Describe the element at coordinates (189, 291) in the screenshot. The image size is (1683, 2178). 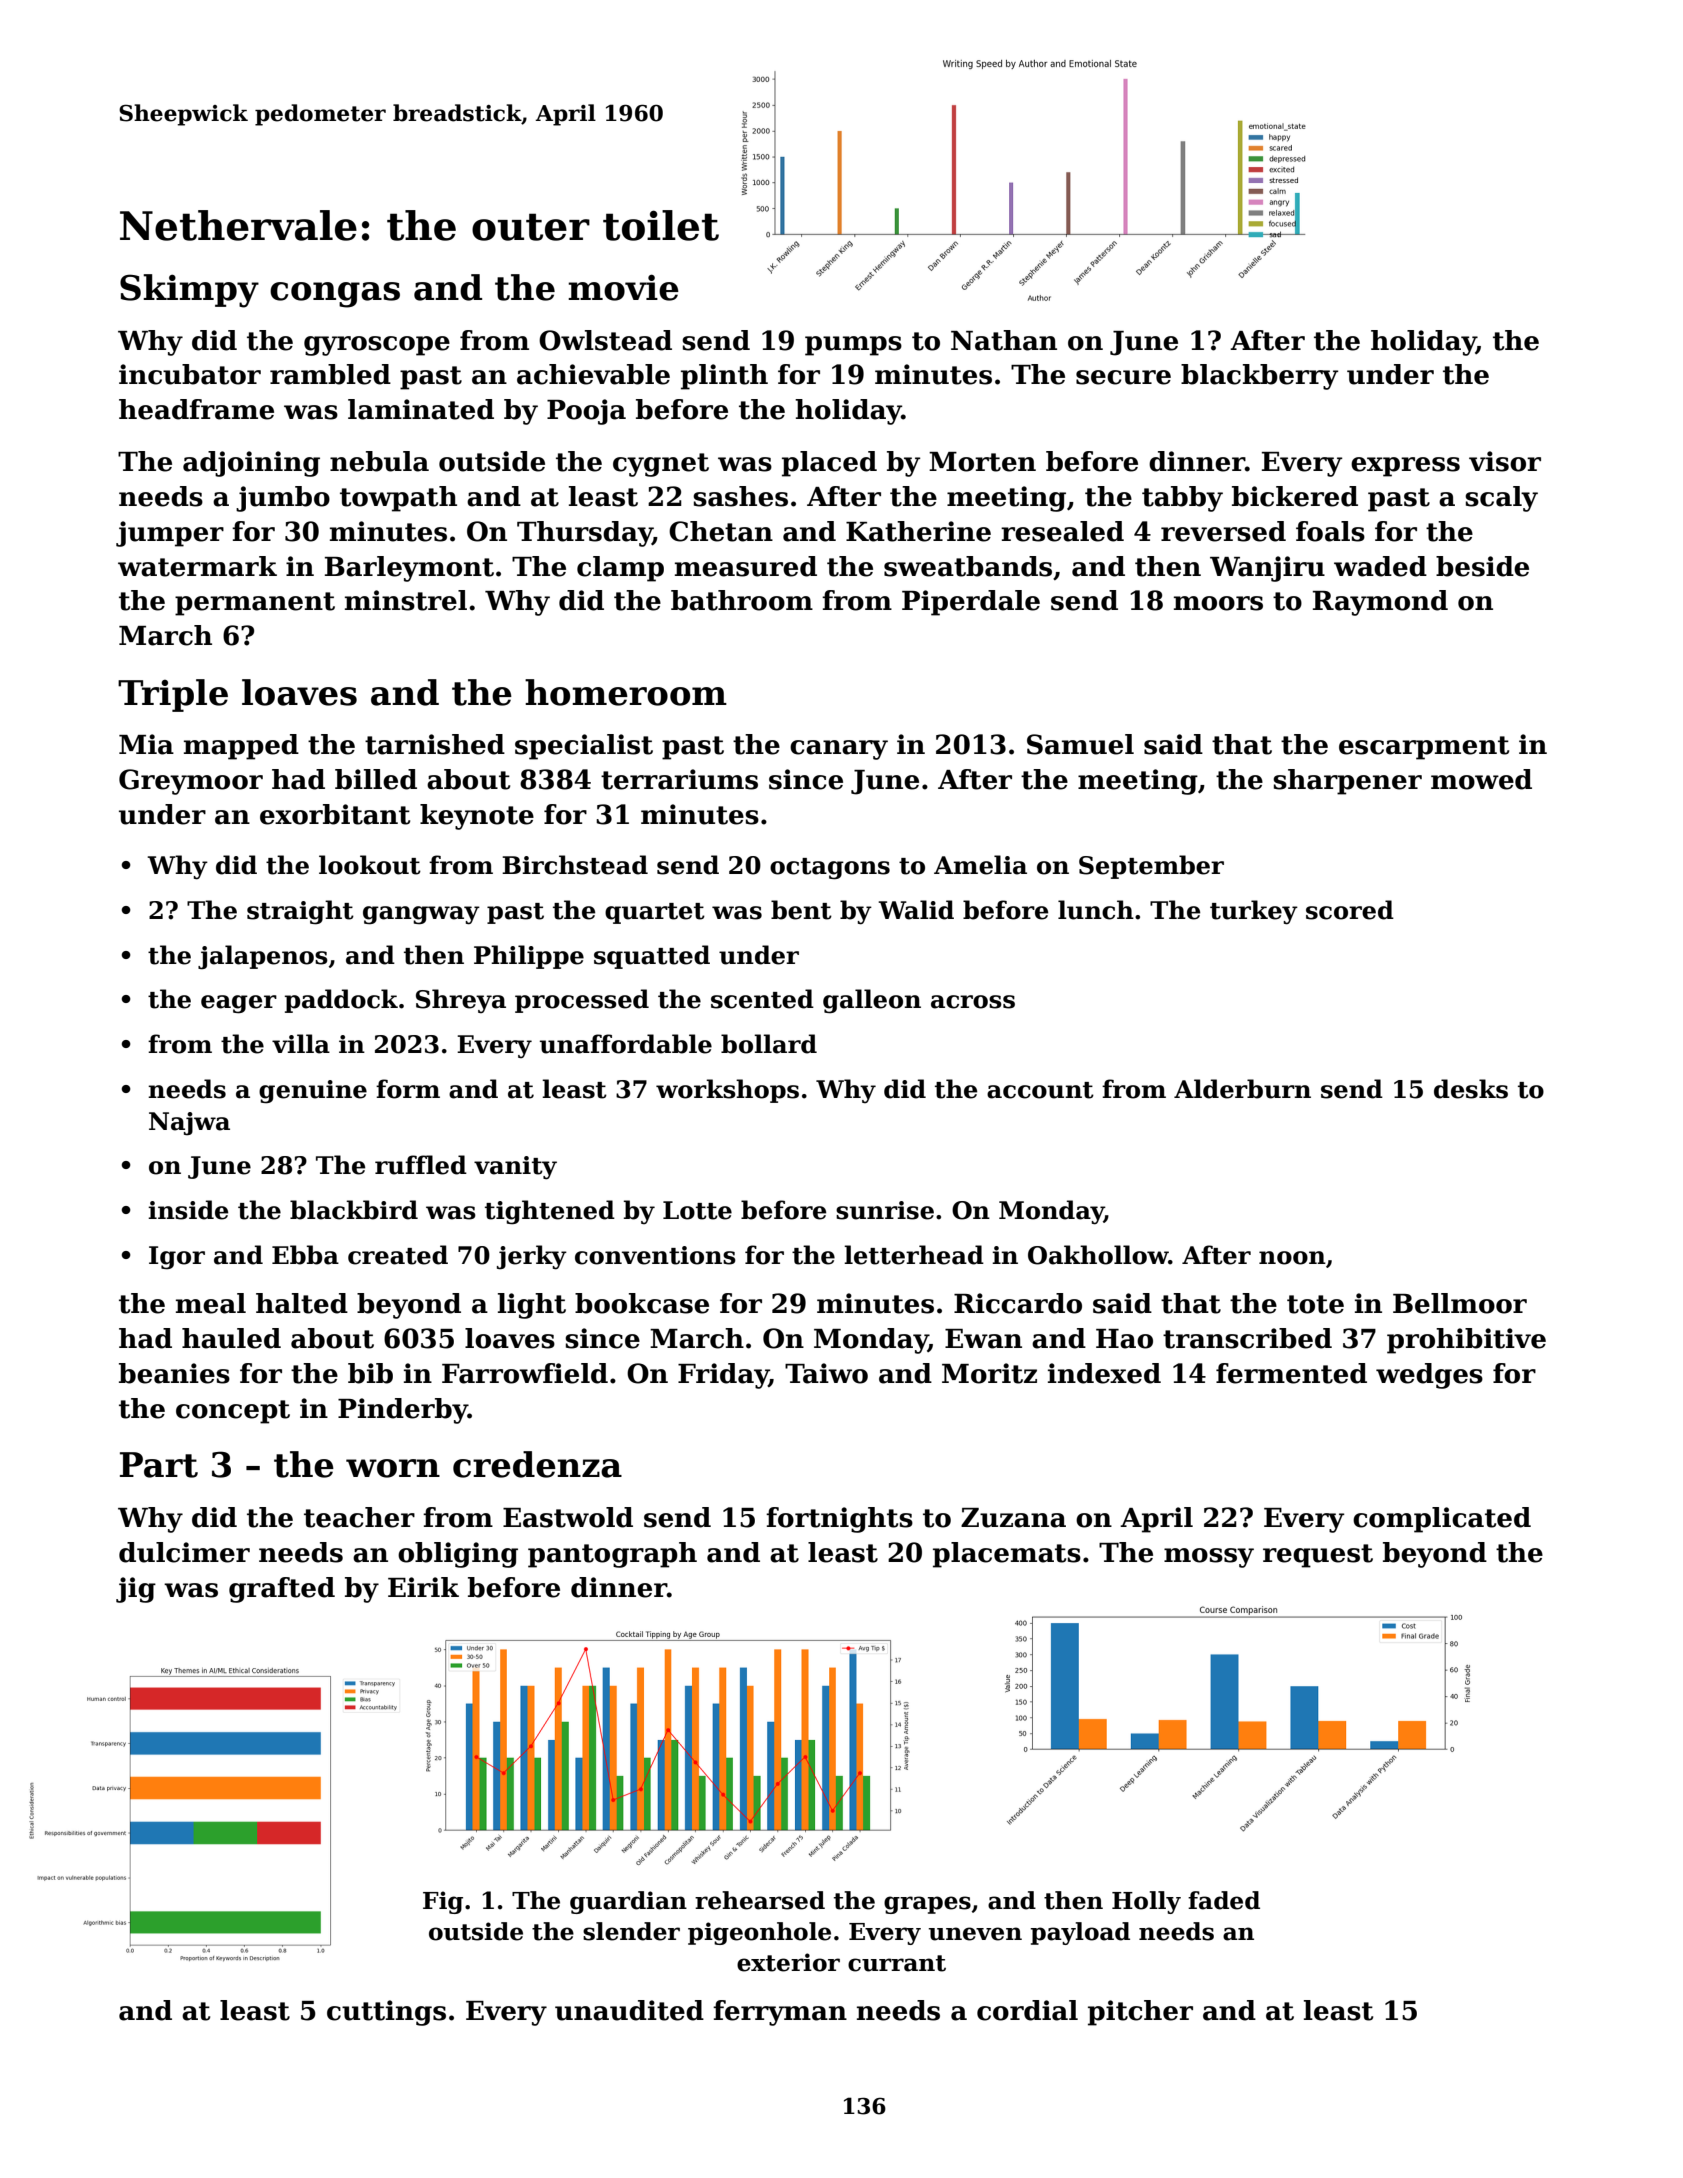
I see `Skimpy` at that location.
